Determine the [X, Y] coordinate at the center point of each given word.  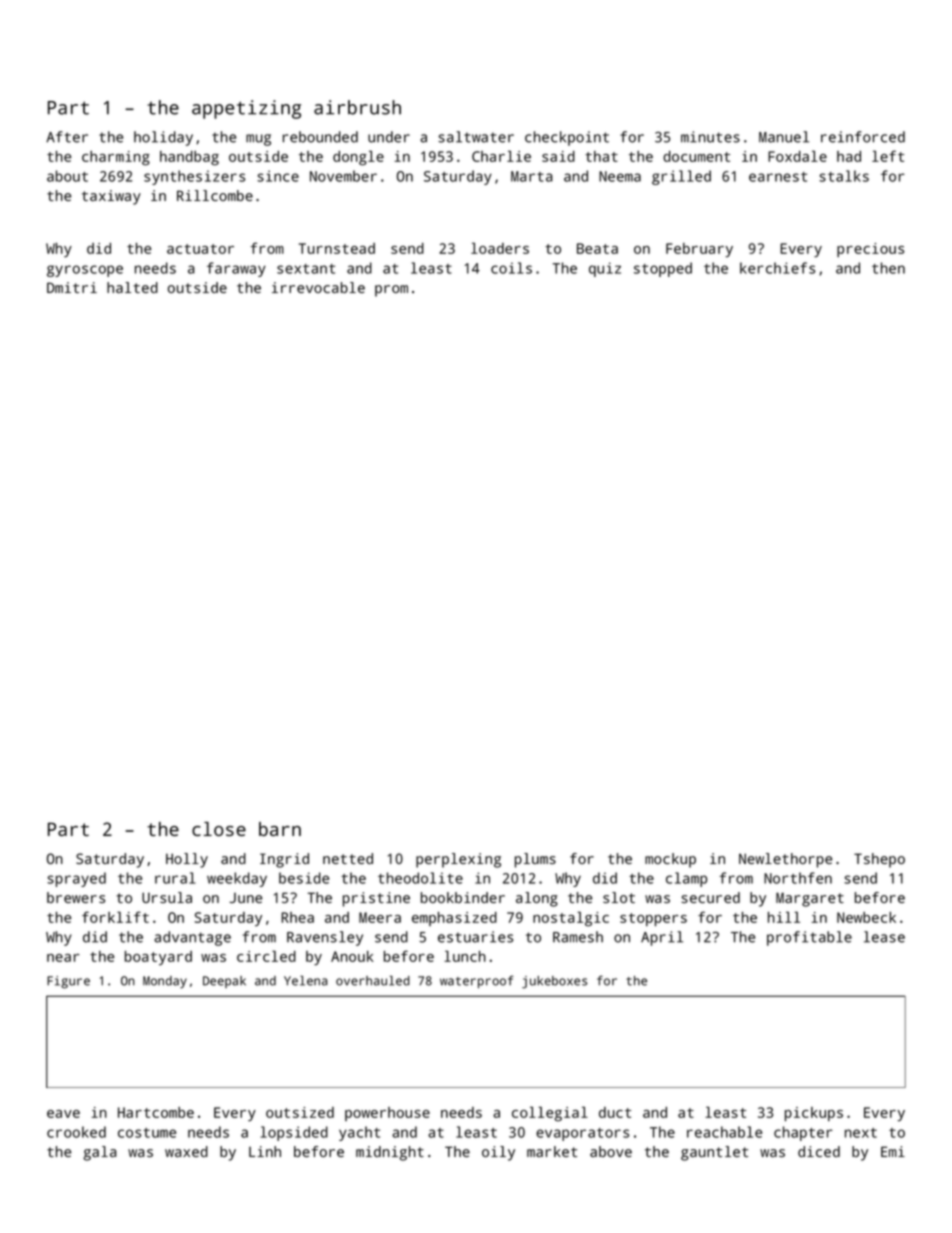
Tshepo [879, 860]
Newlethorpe [785, 860]
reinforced [863, 137]
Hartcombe [156, 1112]
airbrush [357, 107]
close [219, 829]
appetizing [246, 109]
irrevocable [318, 287]
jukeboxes [554, 982]
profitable [809, 938]
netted [348, 858]
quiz [605, 269]
